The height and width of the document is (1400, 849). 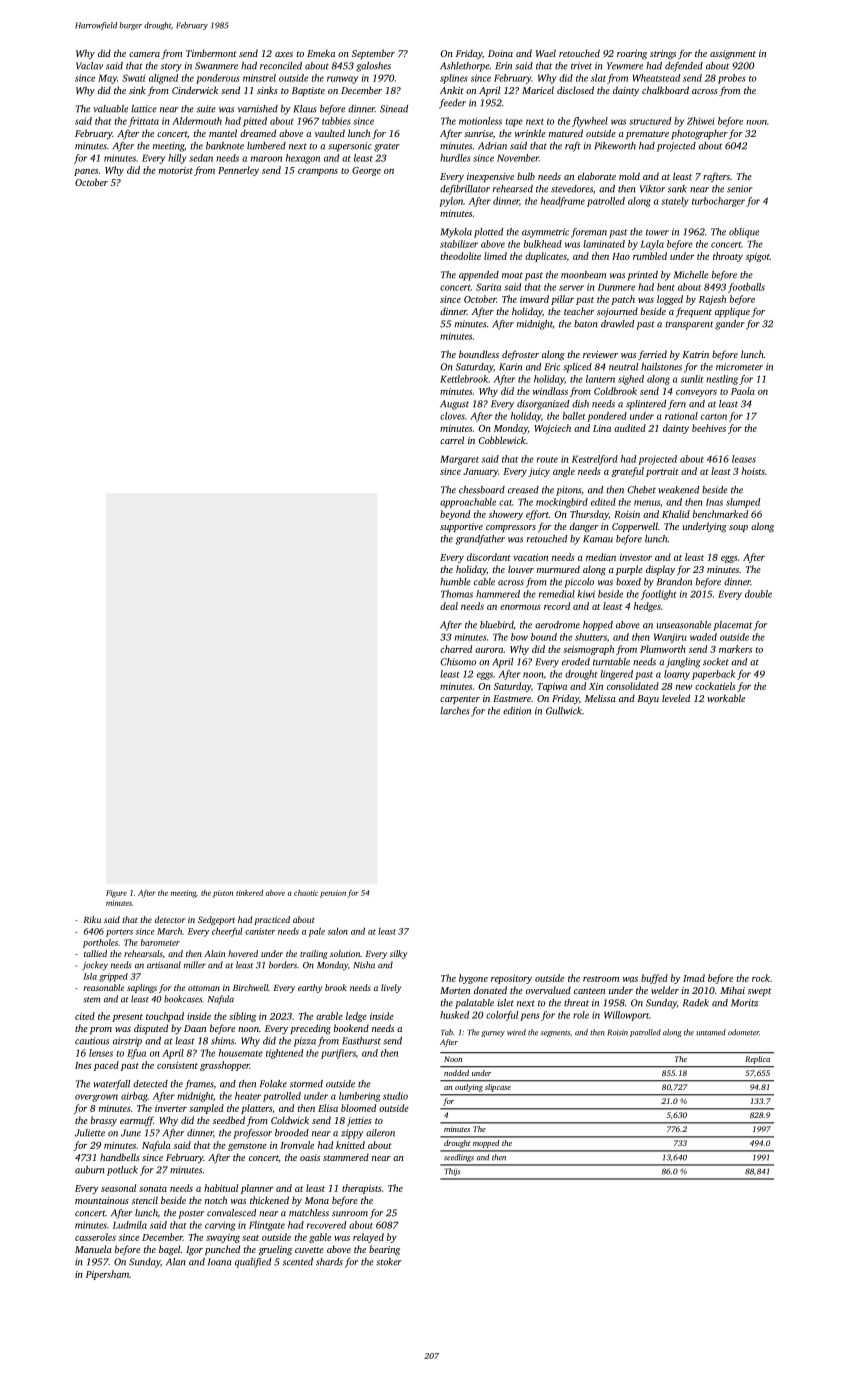 What do you see at coordinates (373, 54) in the document?
I see `September` at bounding box center [373, 54].
